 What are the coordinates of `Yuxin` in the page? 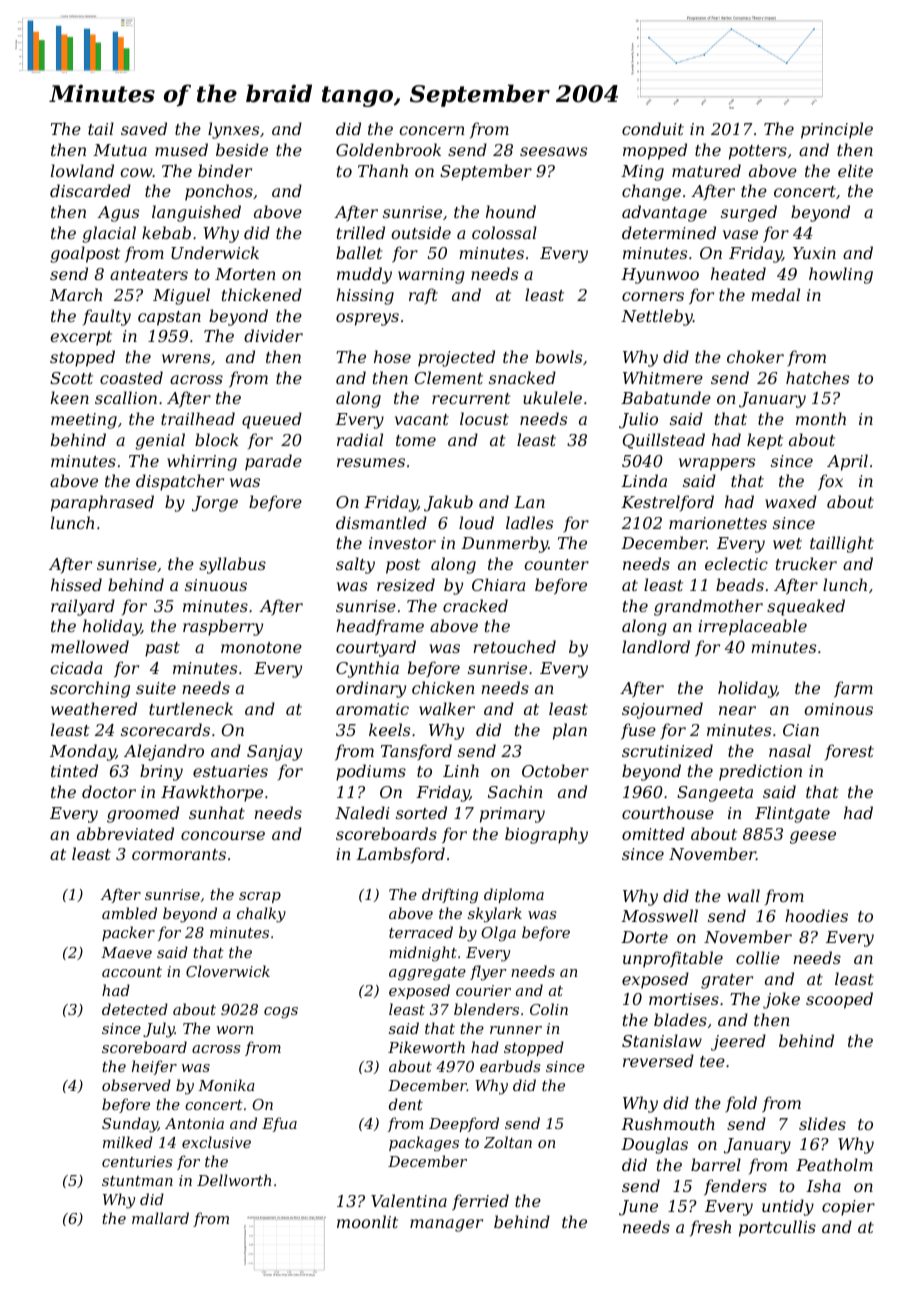 It's located at (814, 253).
